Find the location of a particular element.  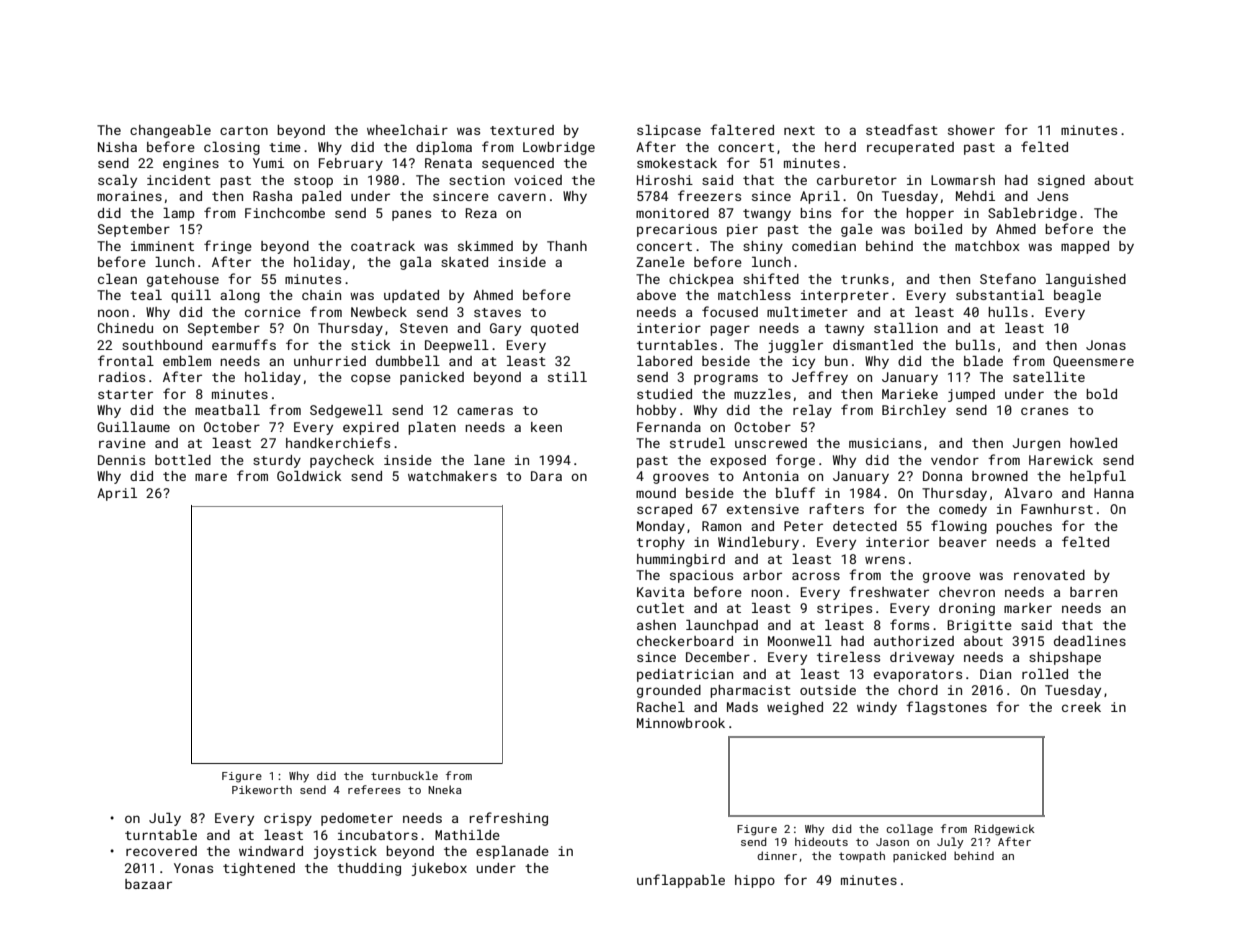

shower is located at coordinates (971, 130).
